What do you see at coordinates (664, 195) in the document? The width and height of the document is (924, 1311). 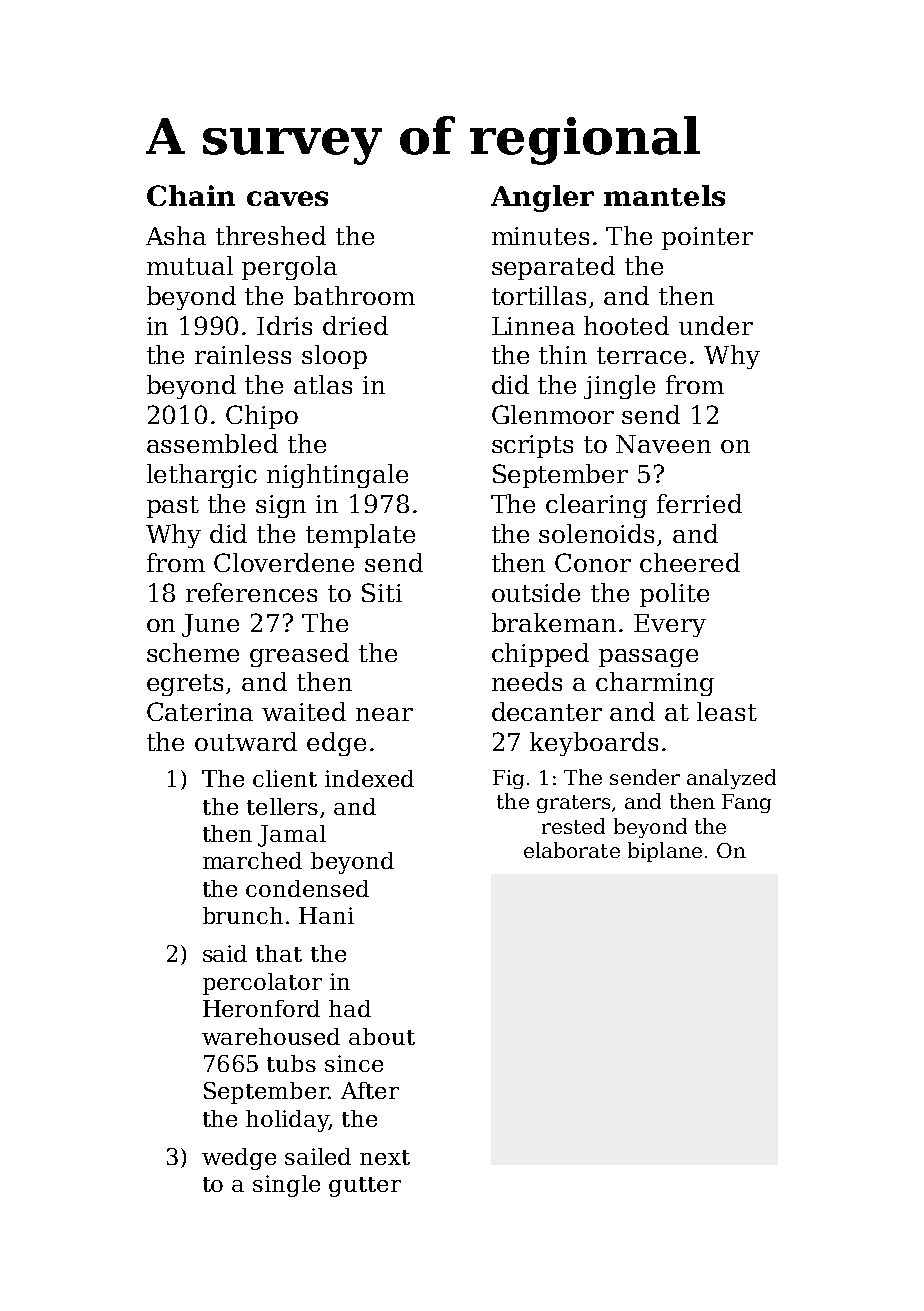 I see `mantels` at bounding box center [664, 195].
